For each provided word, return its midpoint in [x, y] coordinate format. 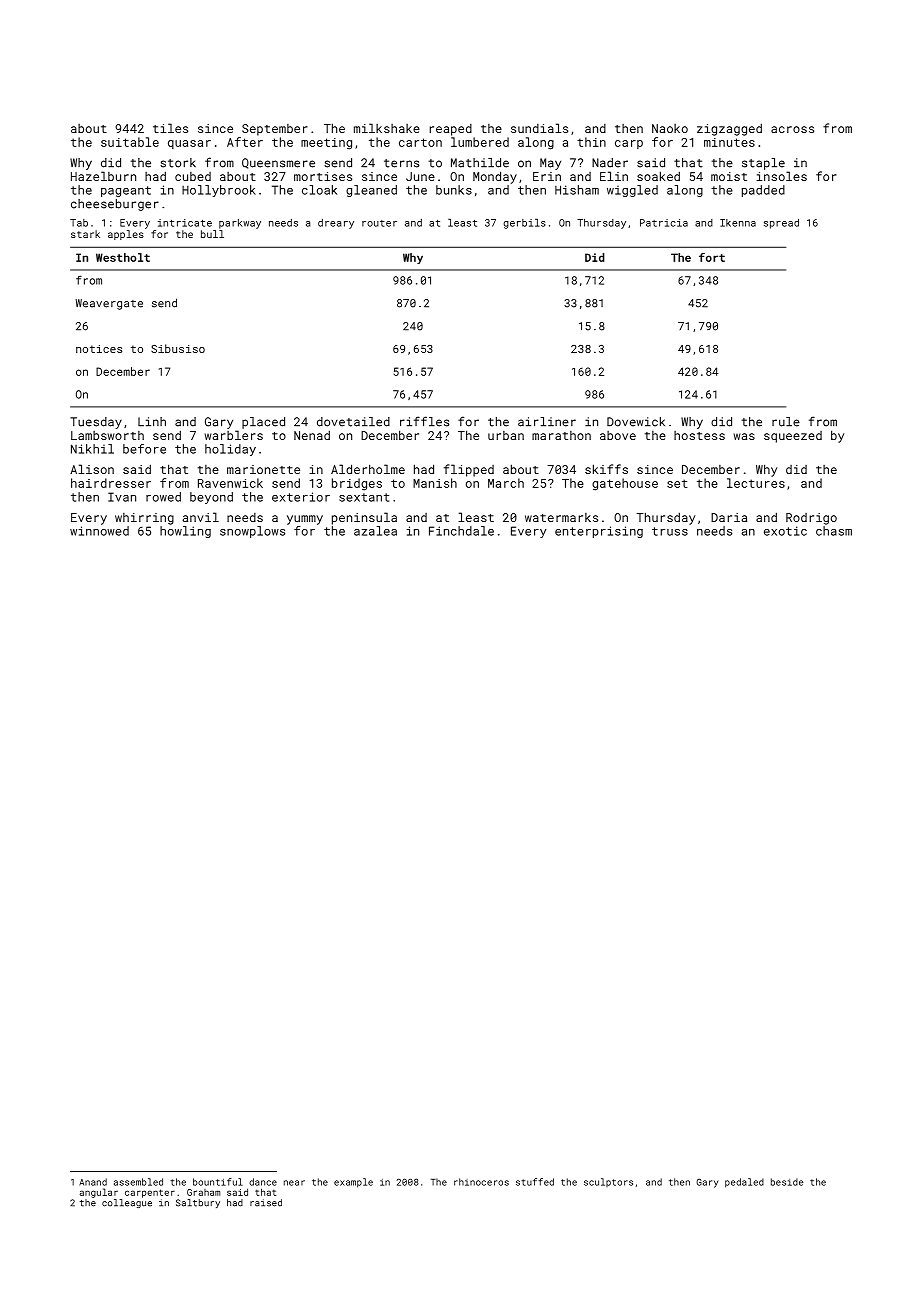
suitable [130, 142]
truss [670, 531]
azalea [375, 531]
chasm [834, 531]
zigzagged [729, 129]
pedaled [744, 1183]
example [353, 1183]
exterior [301, 497]
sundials [539, 128]
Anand [93, 1182]
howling [185, 532]
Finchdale [461, 531]
